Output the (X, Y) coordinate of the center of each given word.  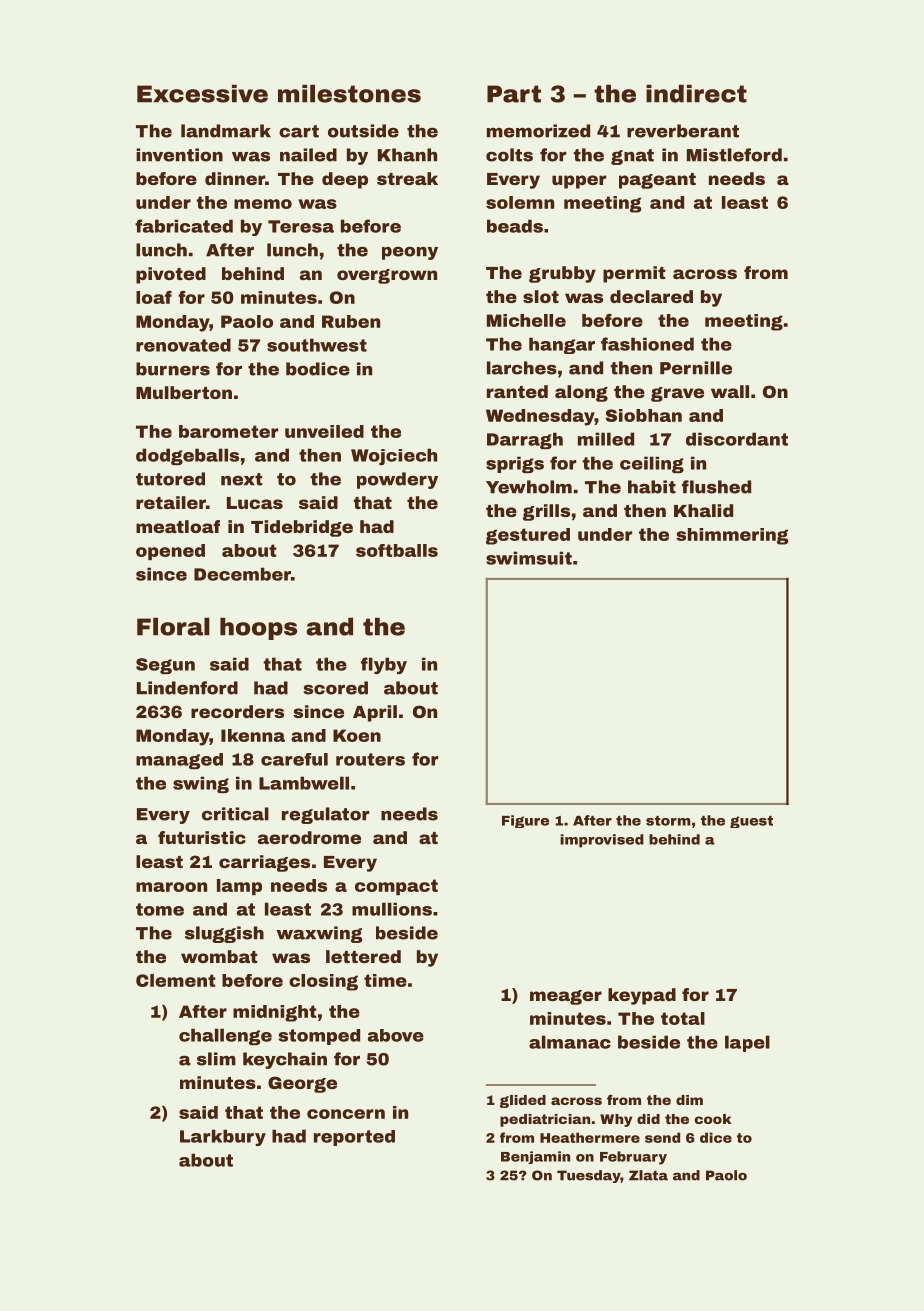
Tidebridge (302, 528)
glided (523, 1101)
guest (751, 822)
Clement (176, 980)
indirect (696, 93)
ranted (517, 391)
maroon (171, 887)
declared (651, 296)
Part (514, 94)
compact (396, 887)
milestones (349, 93)
